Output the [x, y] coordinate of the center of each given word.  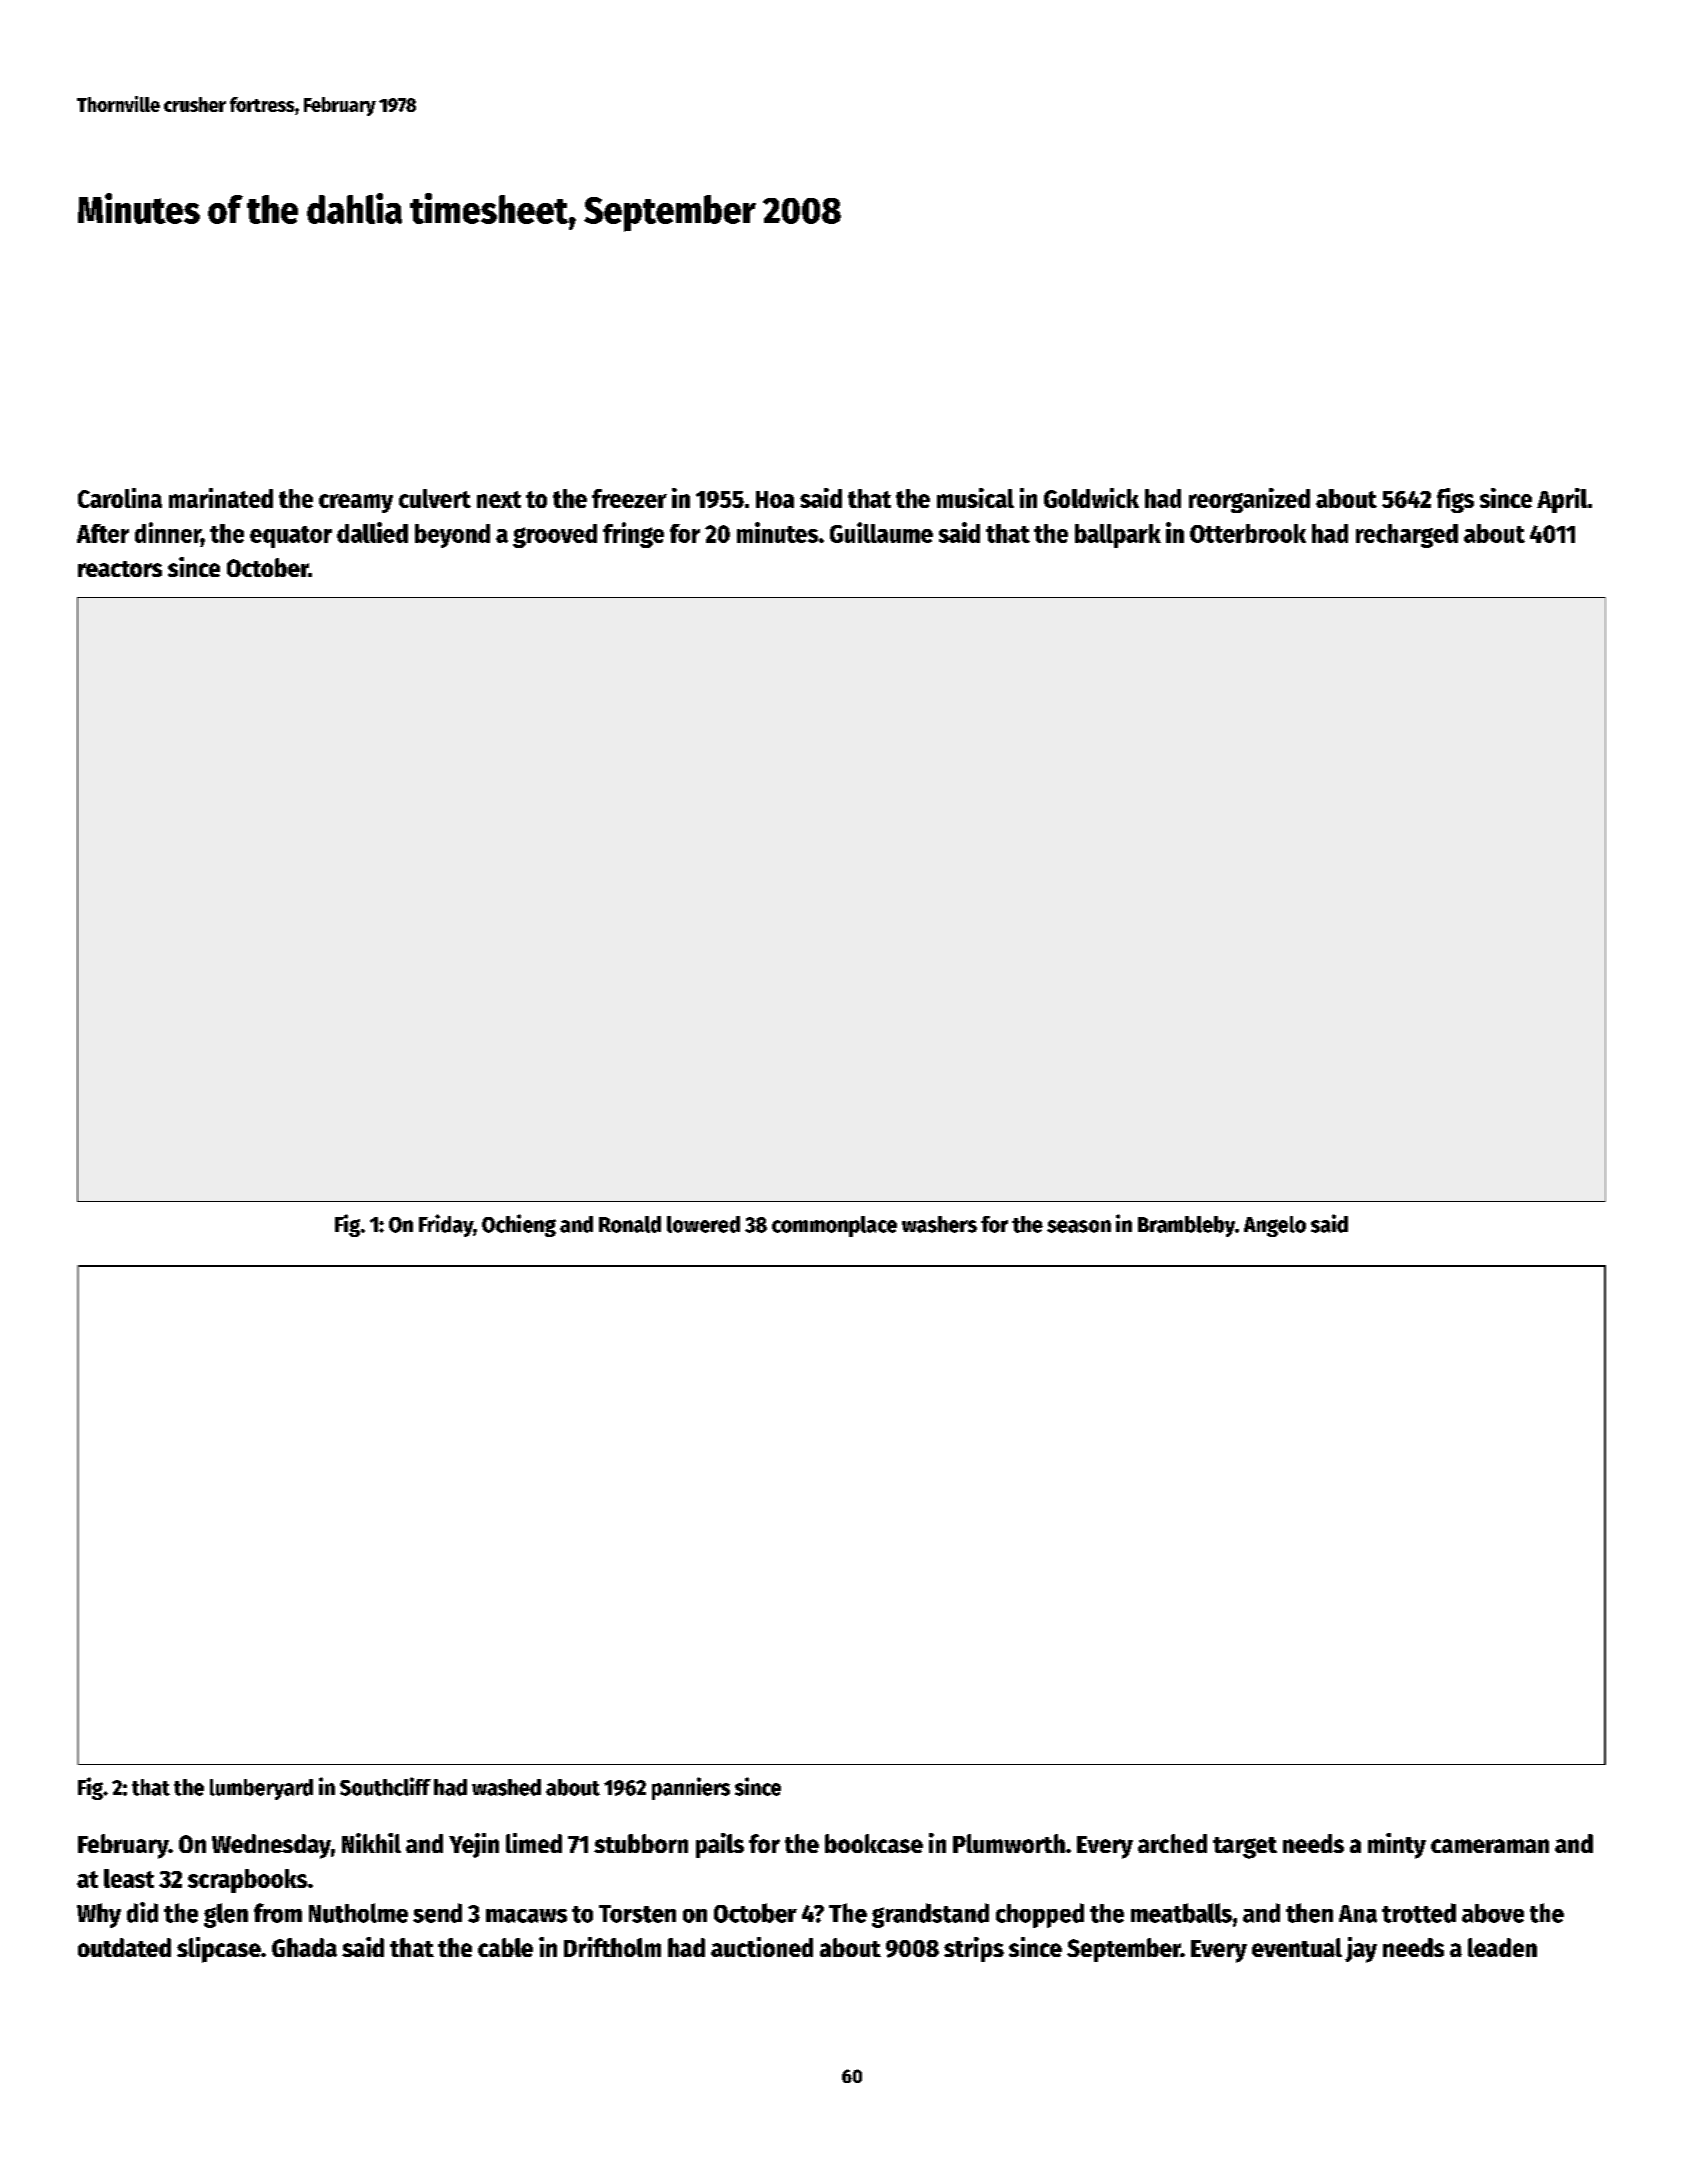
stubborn [641, 1843]
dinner [168, 532]
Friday [446, 1225]
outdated [124, 1947]
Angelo [1275, 1226]
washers [939, 1224]
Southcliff [385, 1786]
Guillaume [881, 532]
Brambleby [1186, 1226]
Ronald [630, 1224]
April [1562, 500]
